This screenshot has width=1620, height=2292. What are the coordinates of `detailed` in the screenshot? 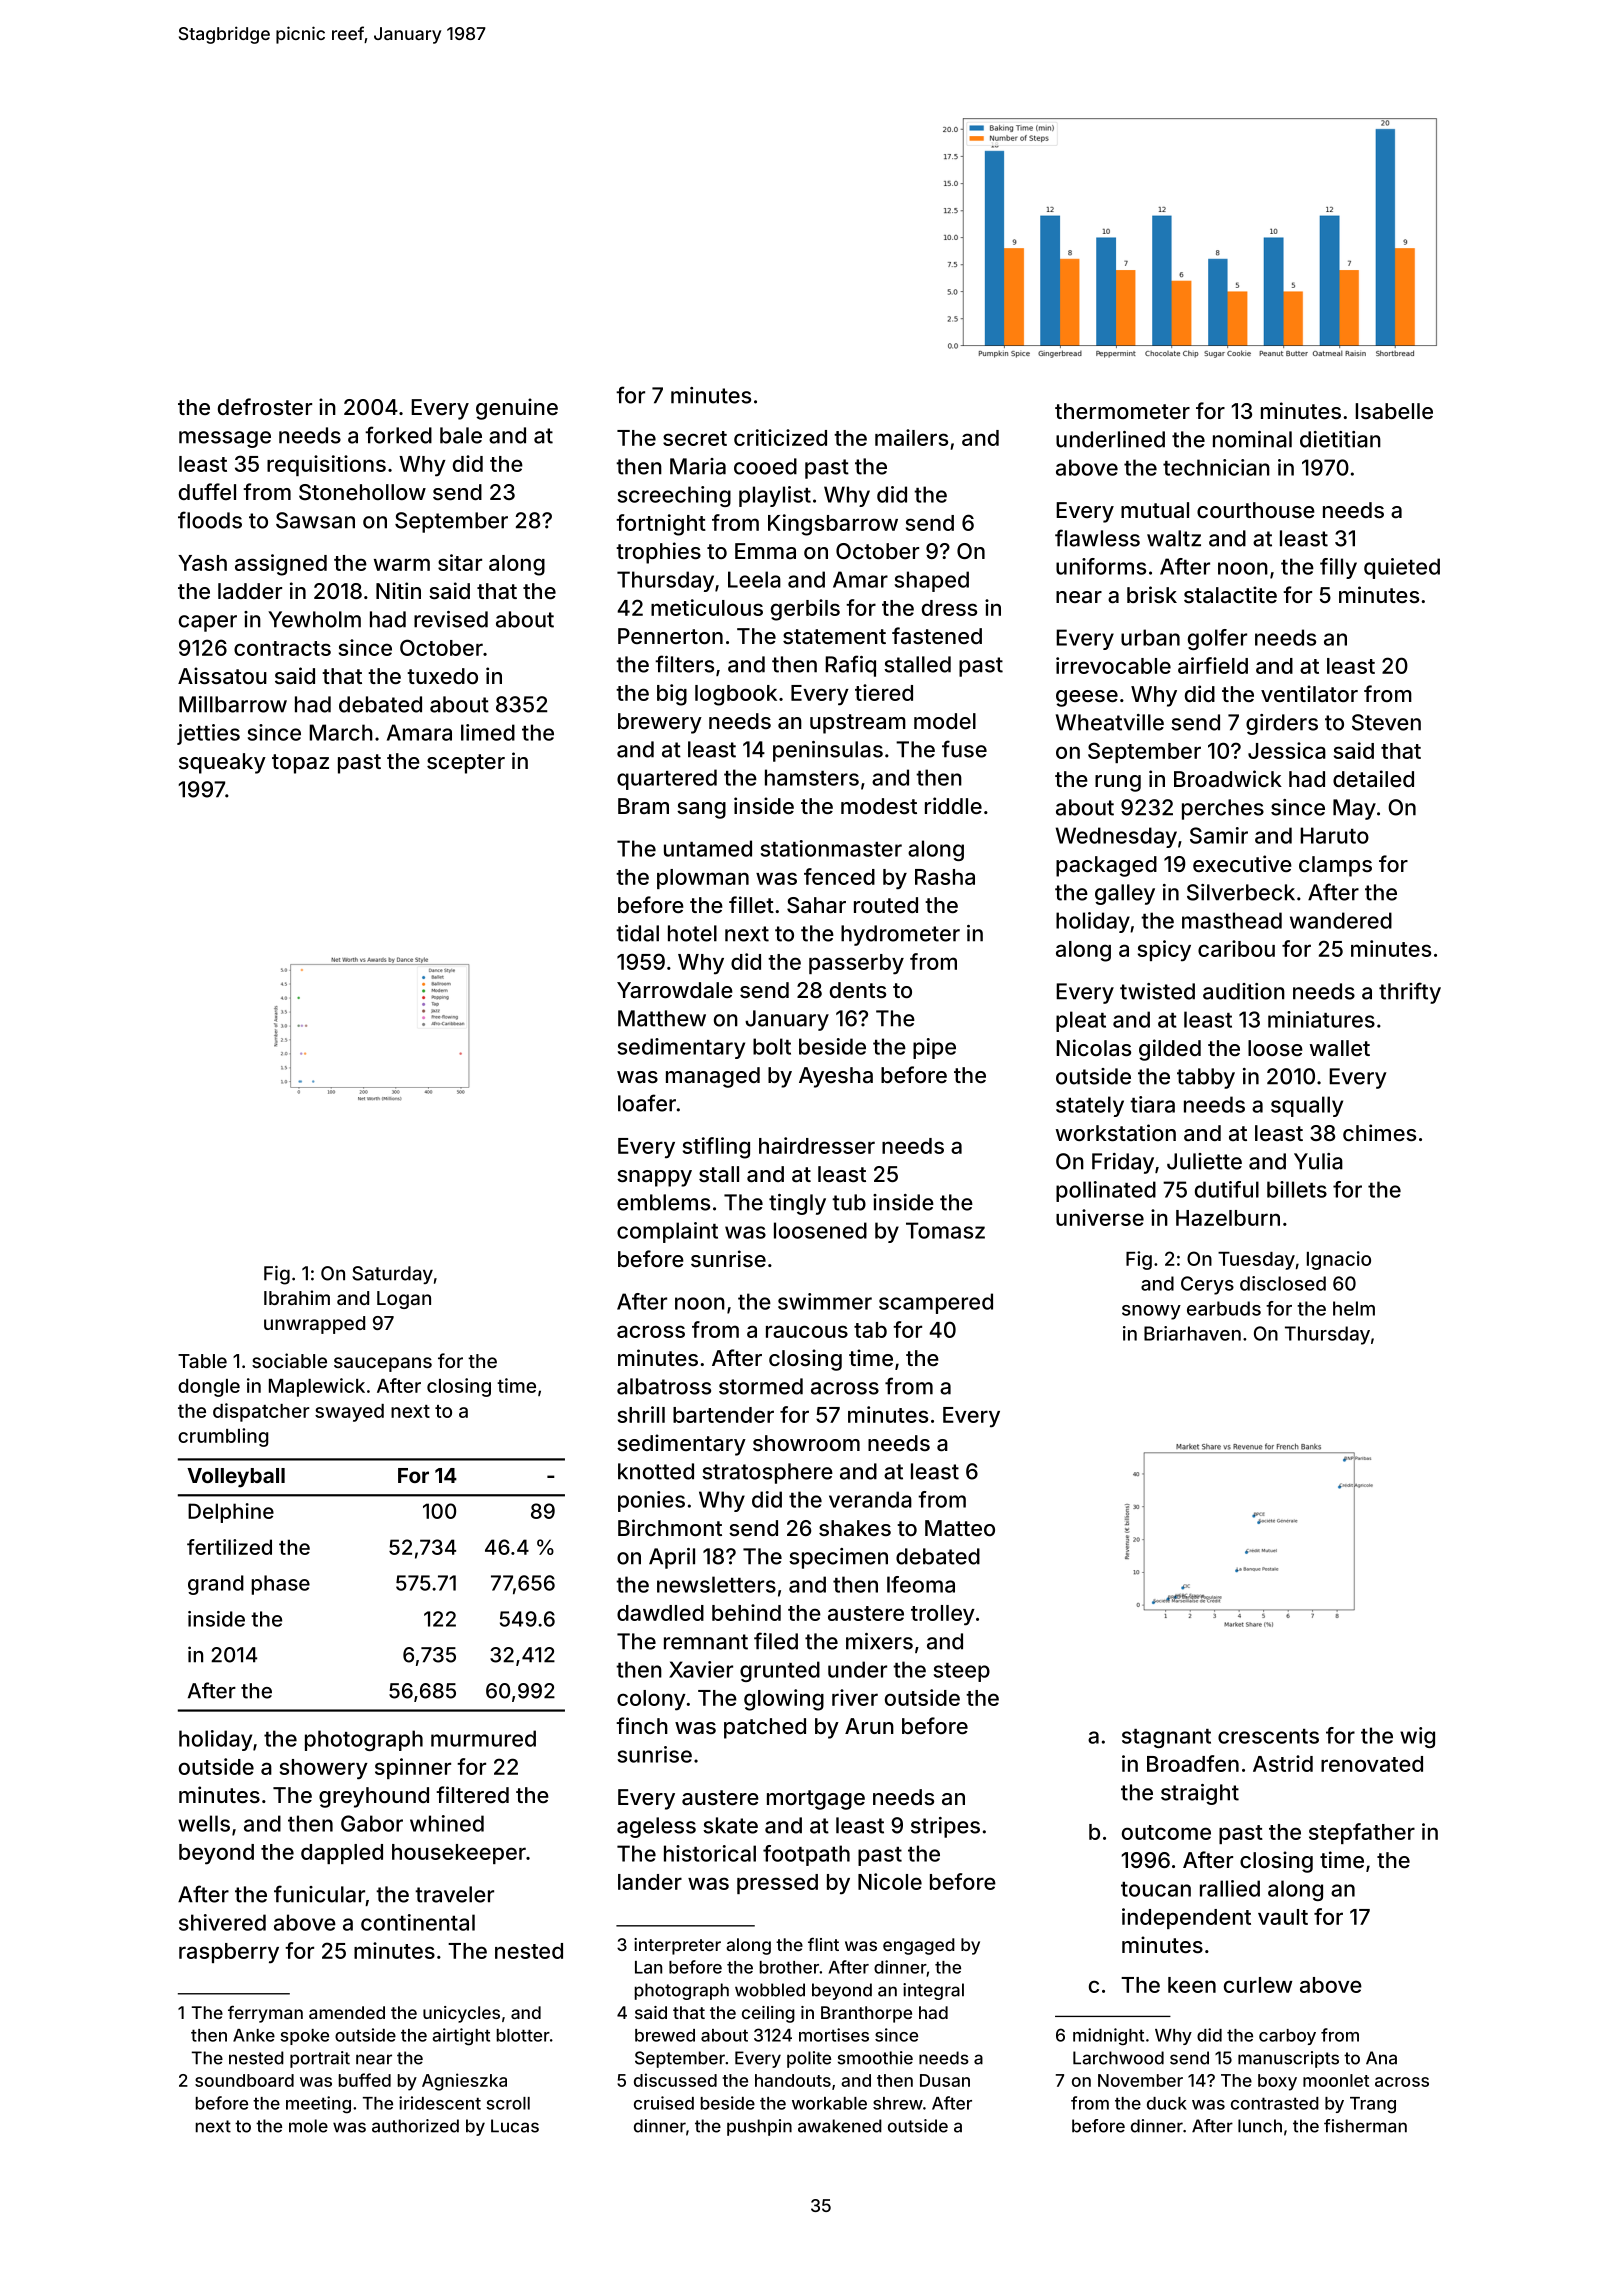 It's located at (1373, 779).
